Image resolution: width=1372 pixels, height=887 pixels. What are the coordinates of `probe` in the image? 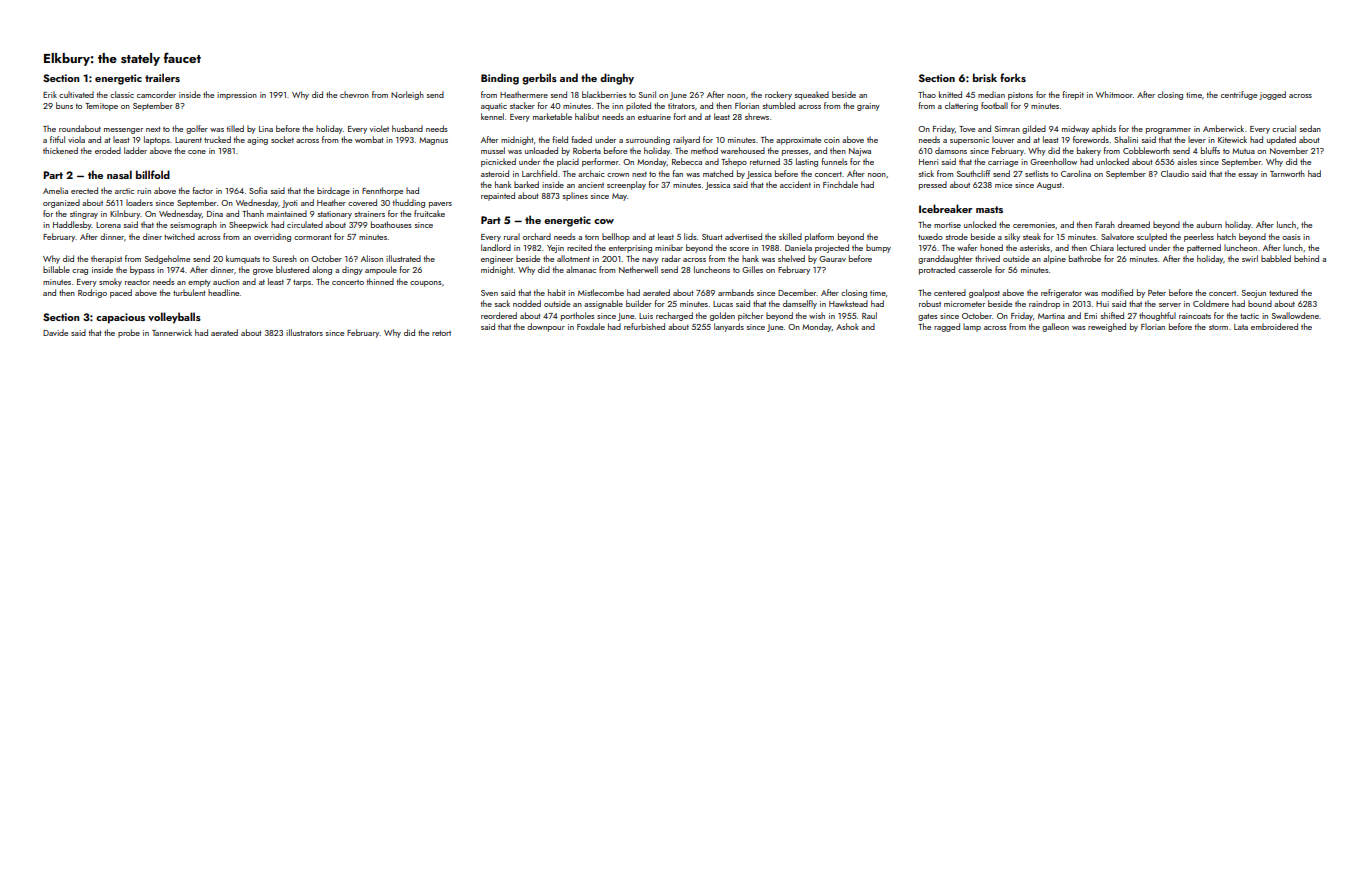 It's located at (129, 333).
